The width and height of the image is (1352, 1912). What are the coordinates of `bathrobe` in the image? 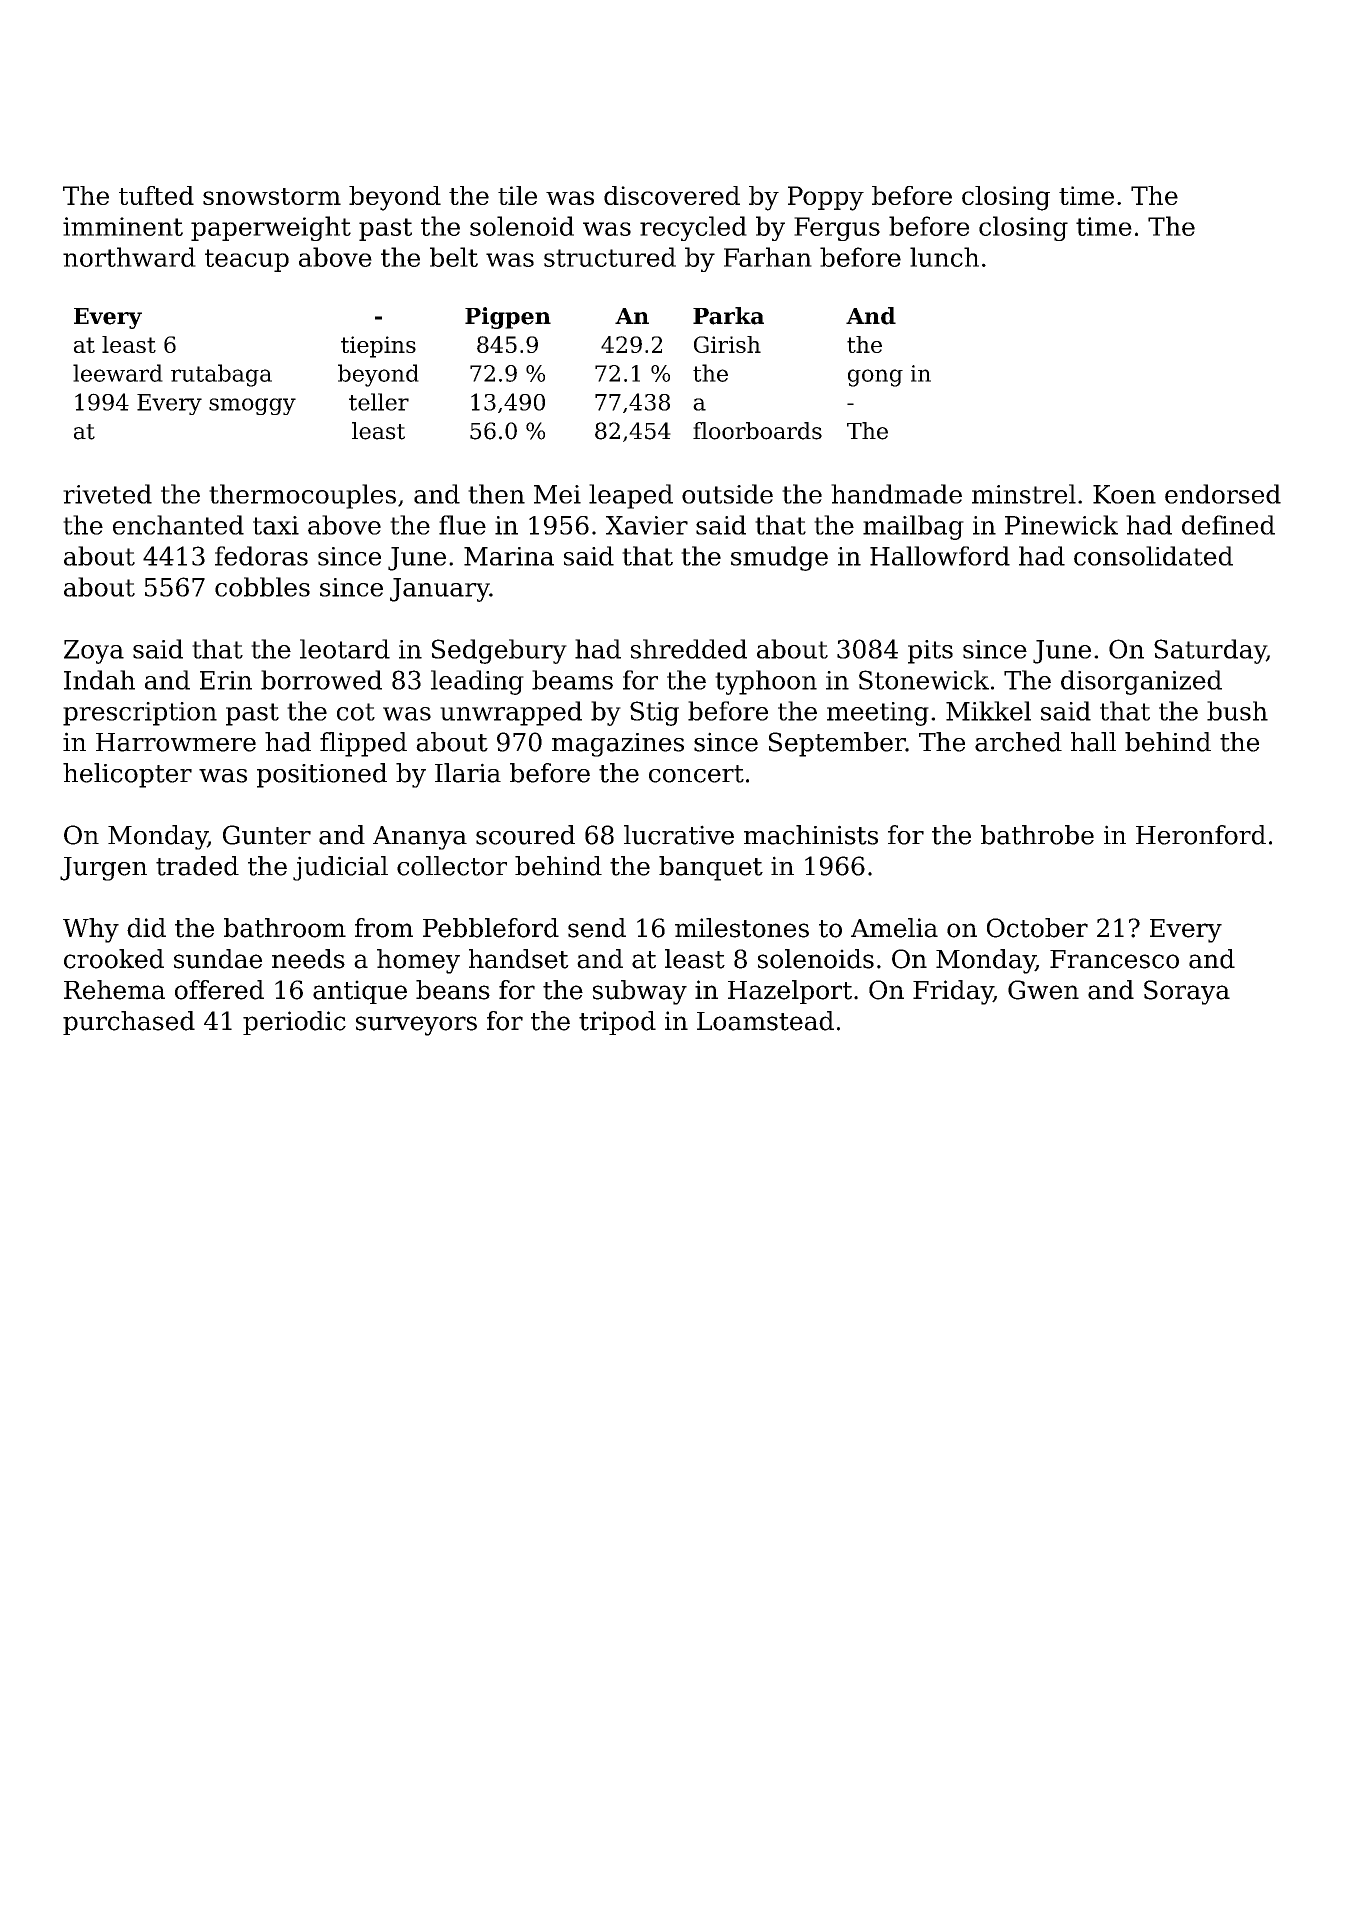 It's located at (1037, 835).
